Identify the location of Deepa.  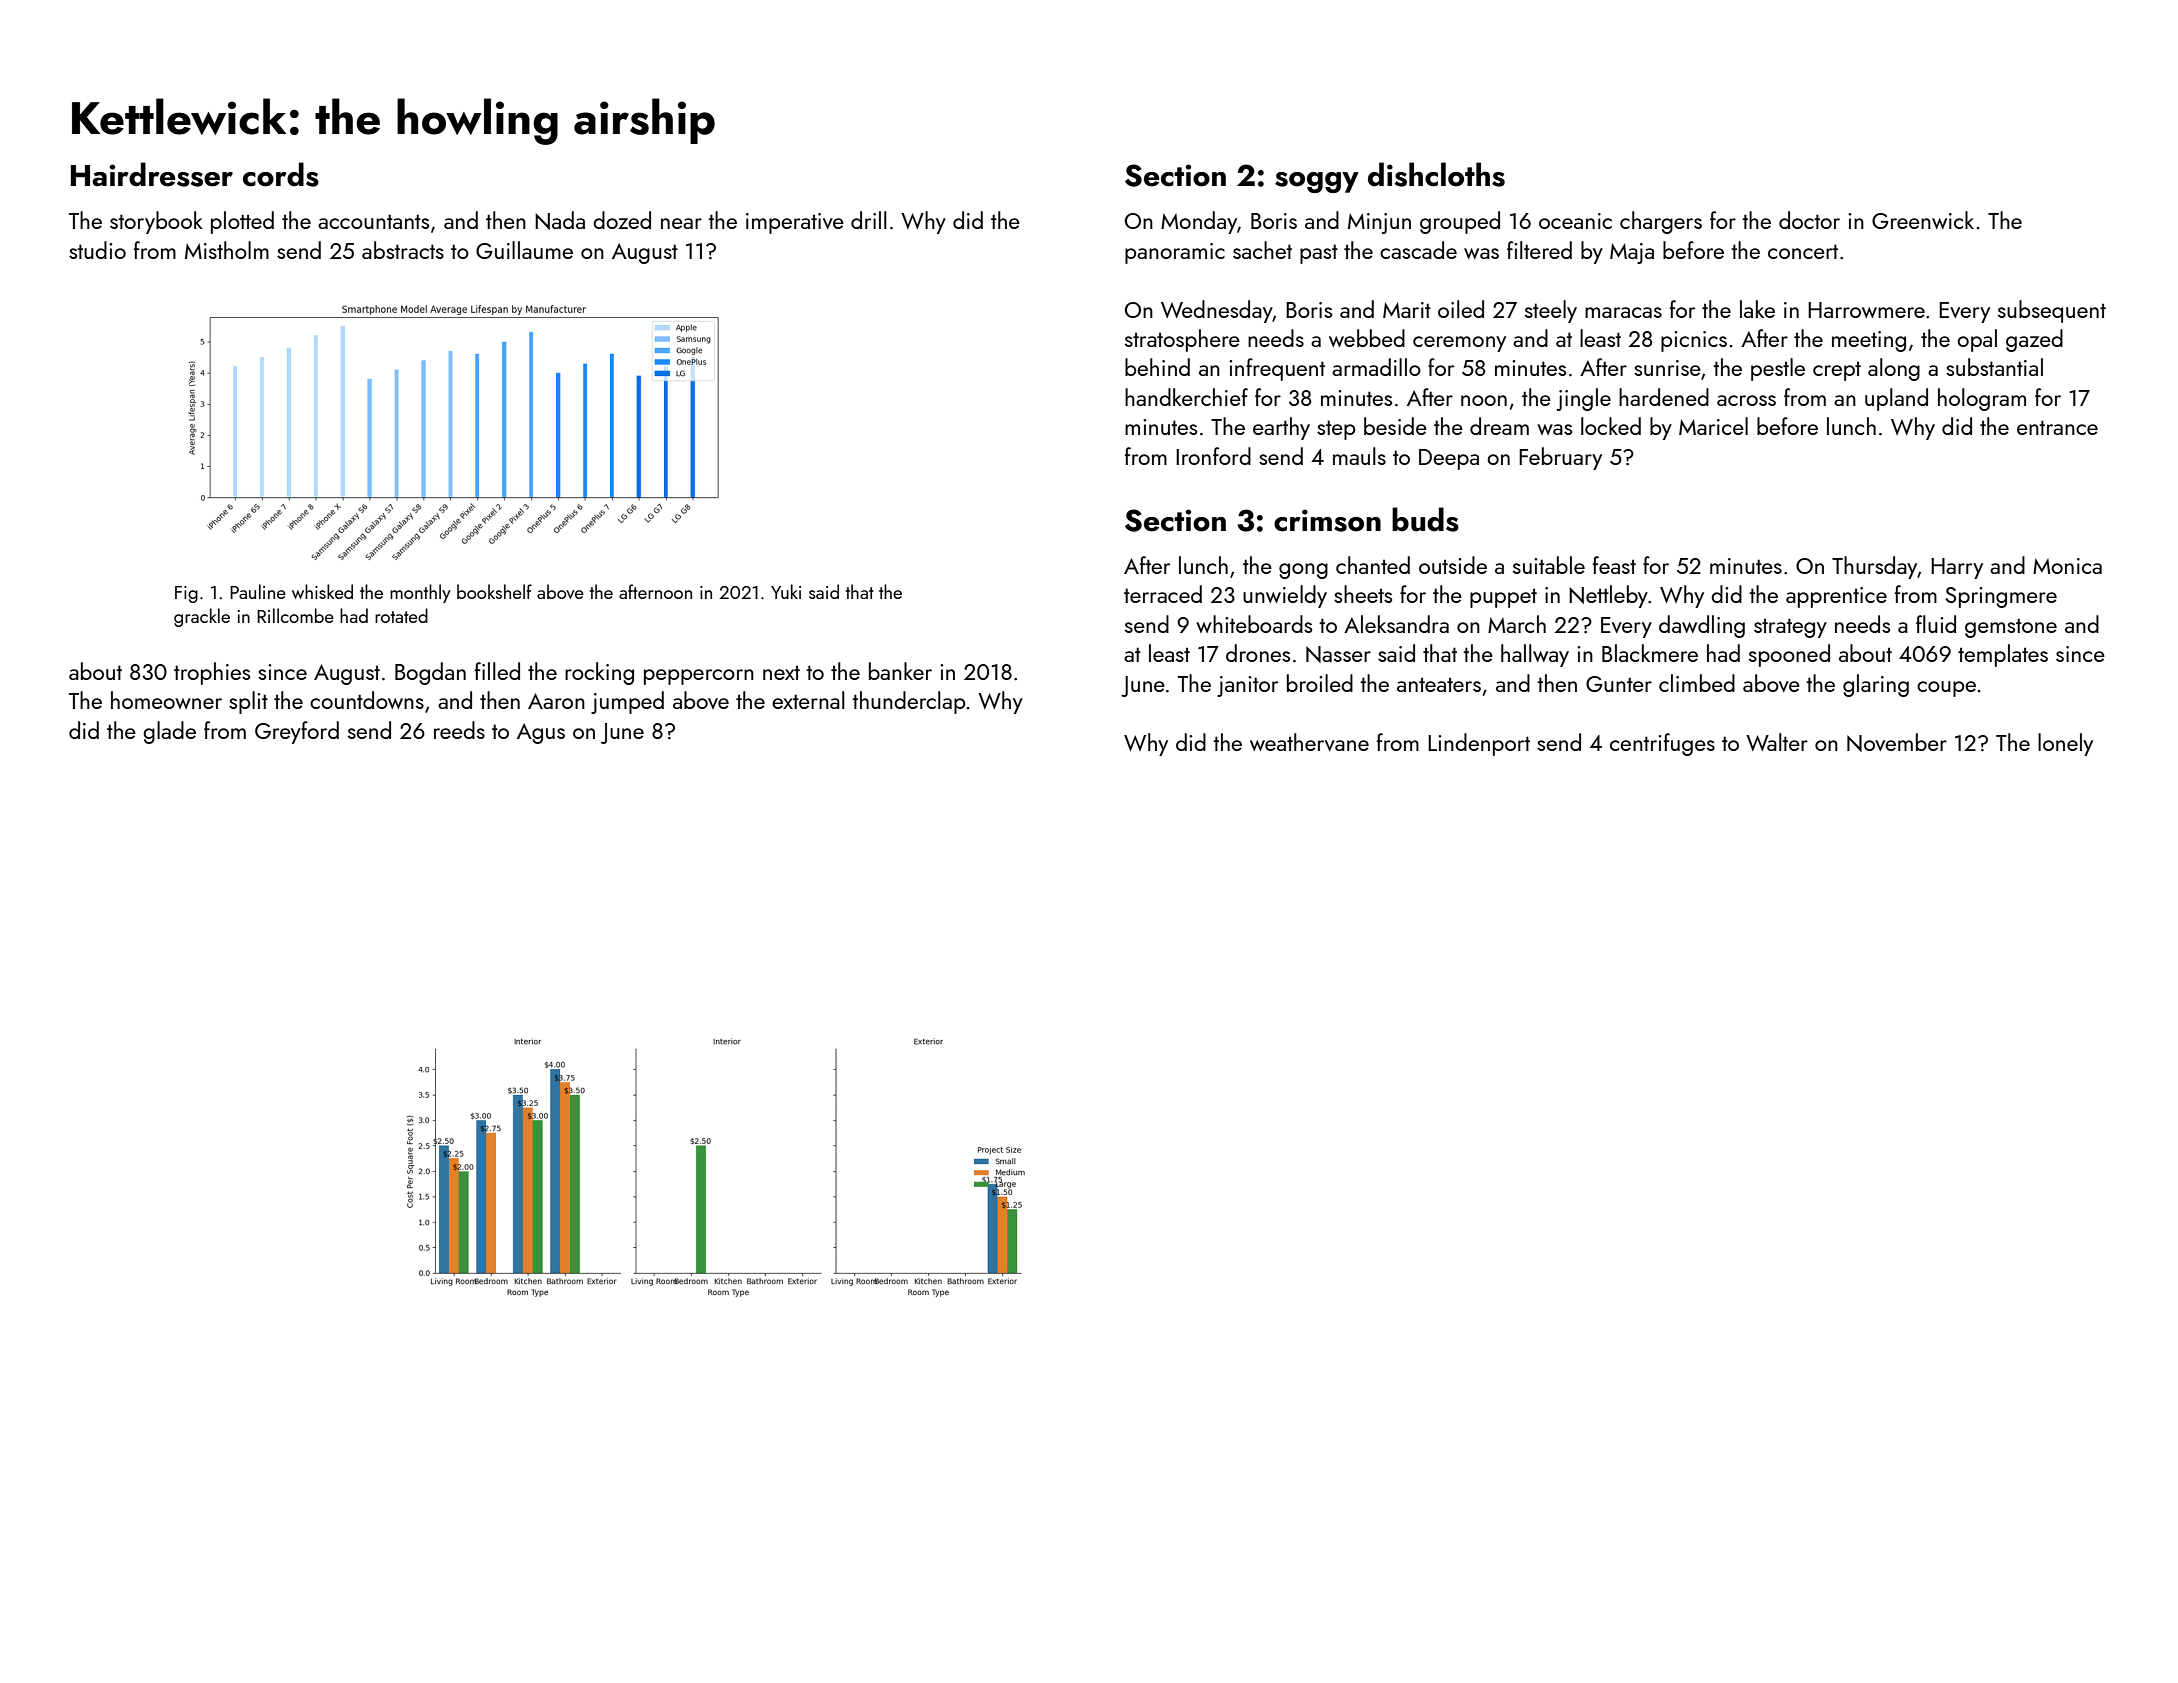
(1449, 459).
